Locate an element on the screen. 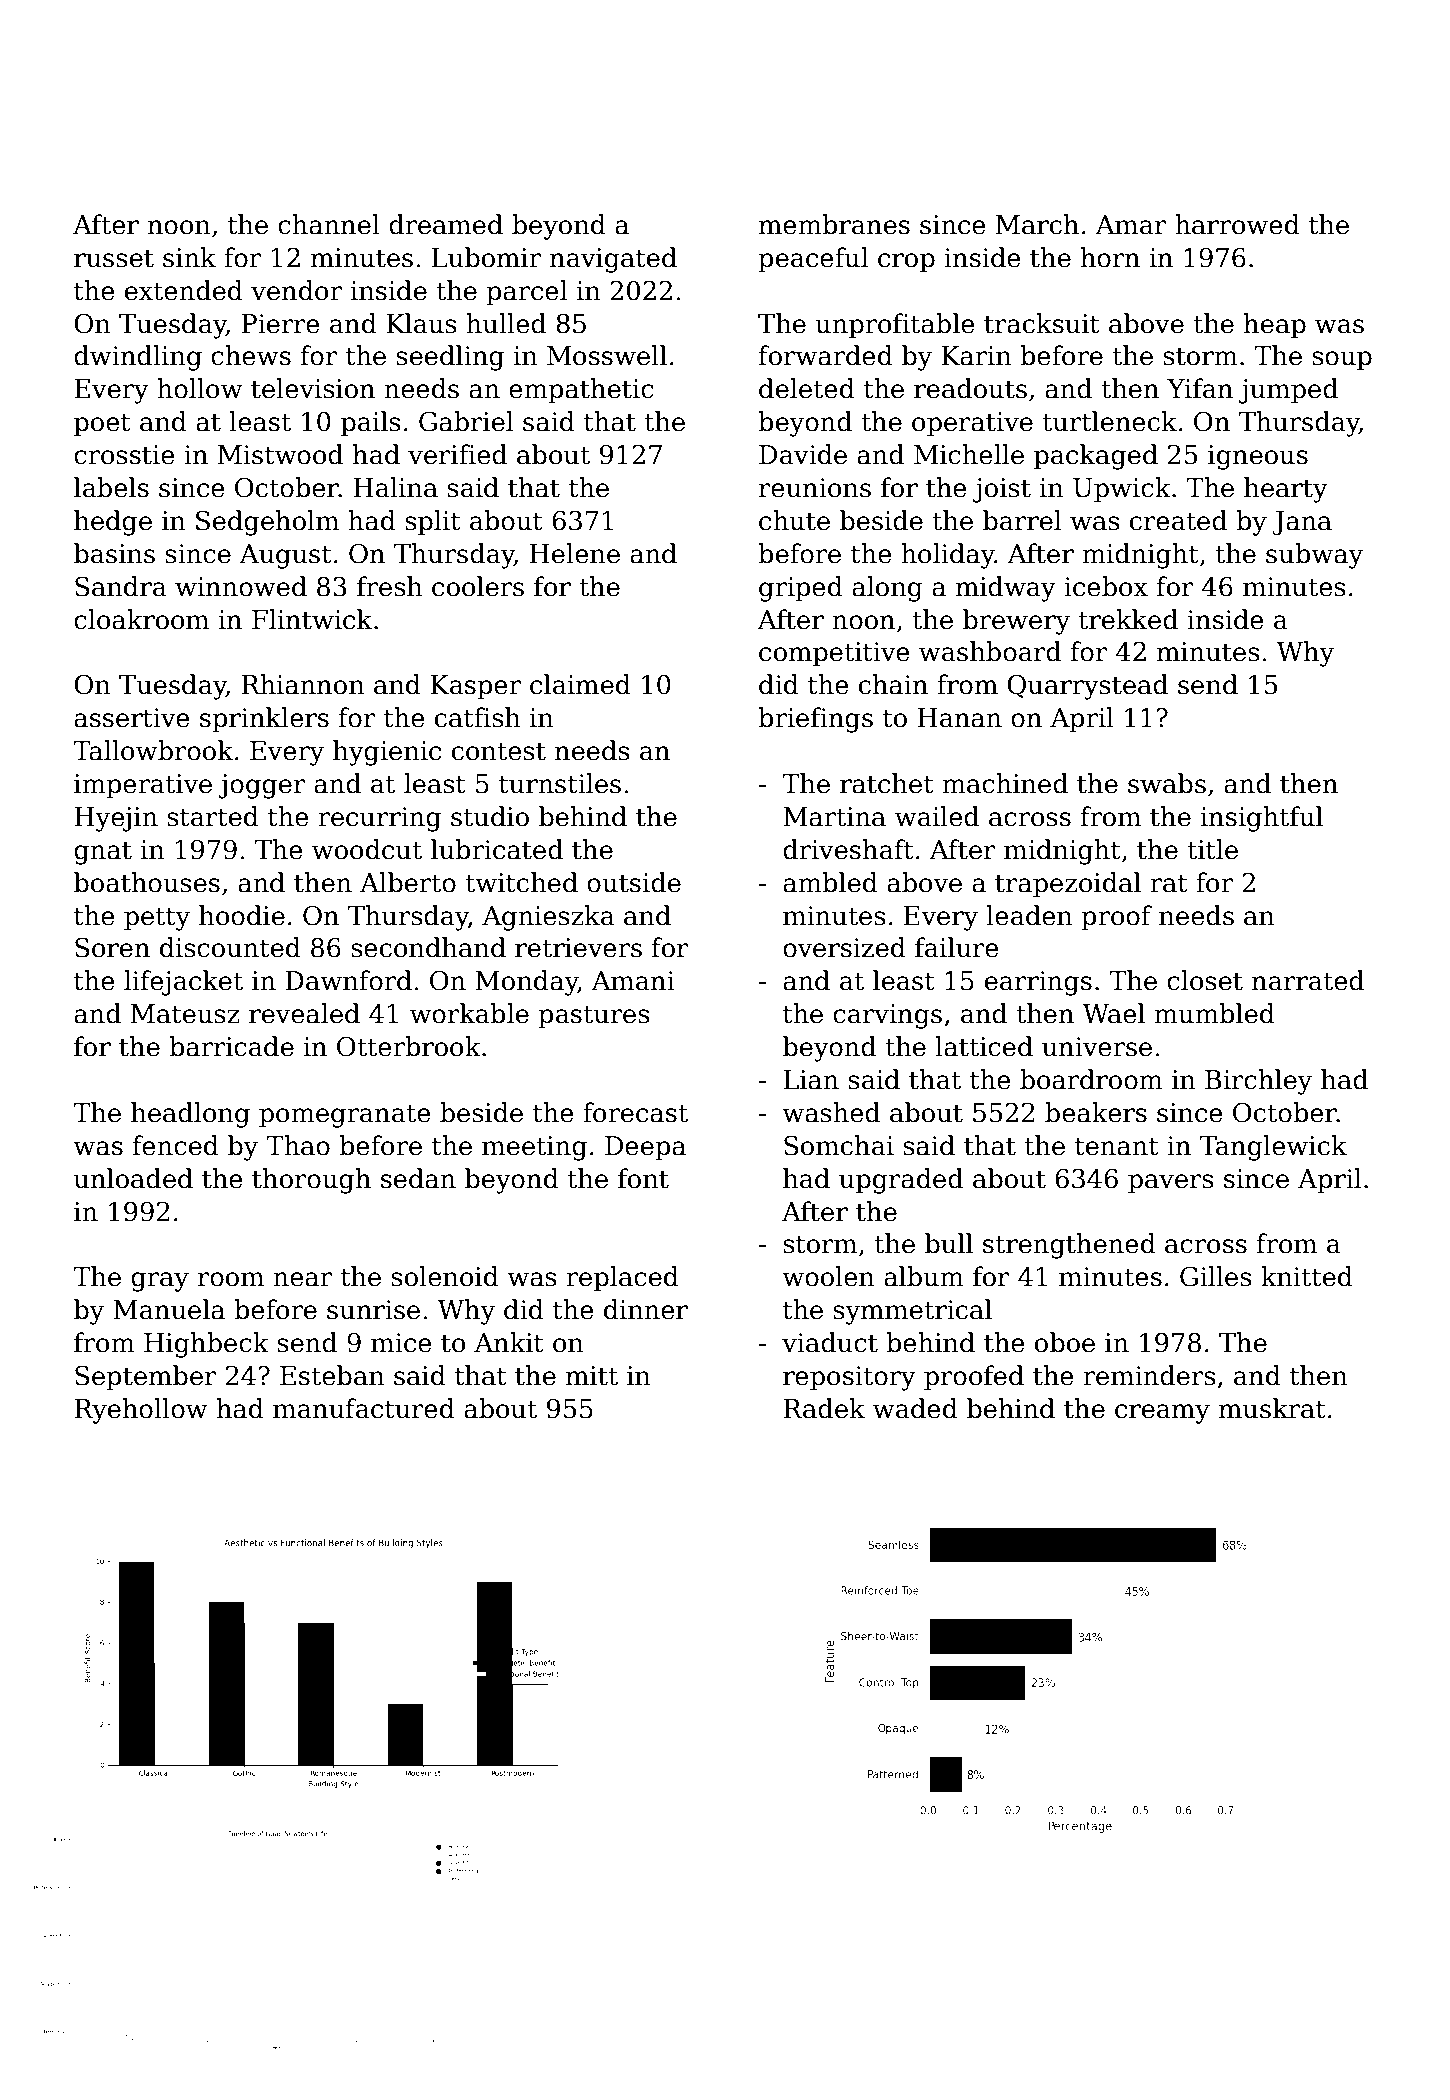 Image resolution: width=1450 pixels, height=2100 pixels. manufactured is located at coordinates (364, 1408).
